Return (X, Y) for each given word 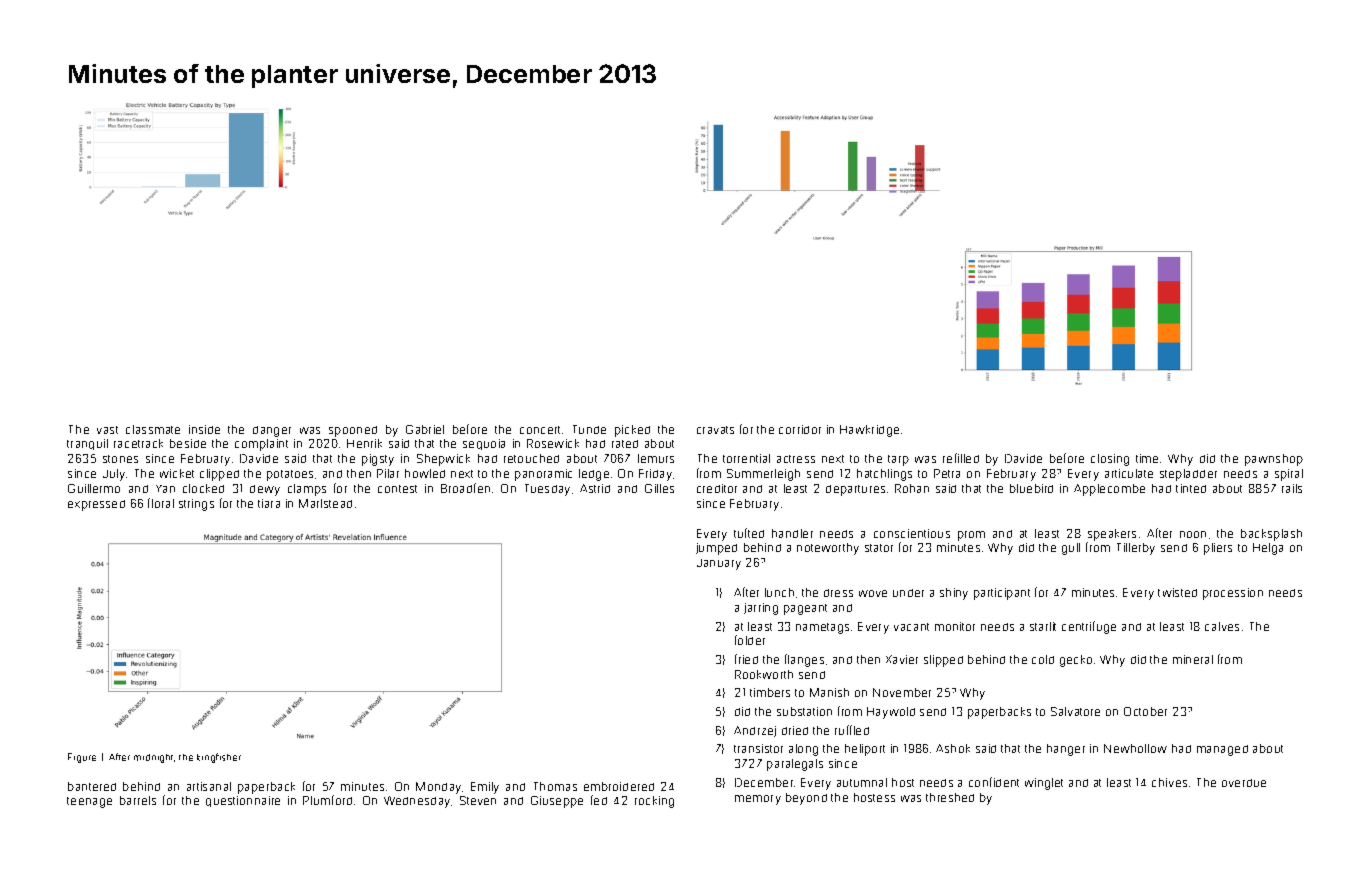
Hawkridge (869, 431)
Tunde (589, 429)
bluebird (1031, 488)
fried (746, 659)
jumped (716, 549)
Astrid (595, 488)
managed (1222, 750)
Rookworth (764, 674)
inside (204, 429)
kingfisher (219, 758)
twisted (1177, 592)
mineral (1193, 659)
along (803, 750)
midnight (153, 758)
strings (196, 505)
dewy (265, 490)
